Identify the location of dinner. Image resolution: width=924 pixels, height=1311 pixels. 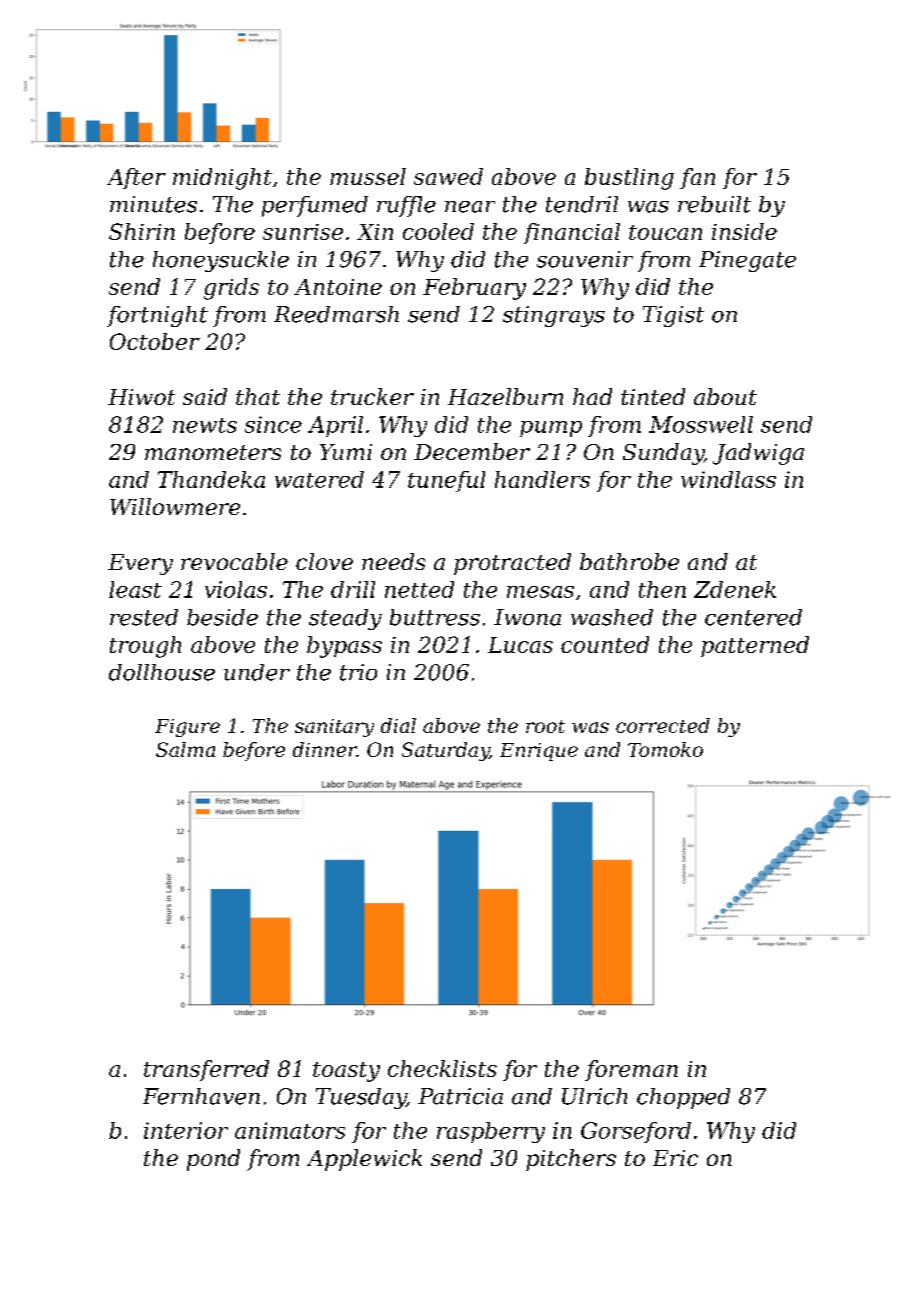
(325, 749).
